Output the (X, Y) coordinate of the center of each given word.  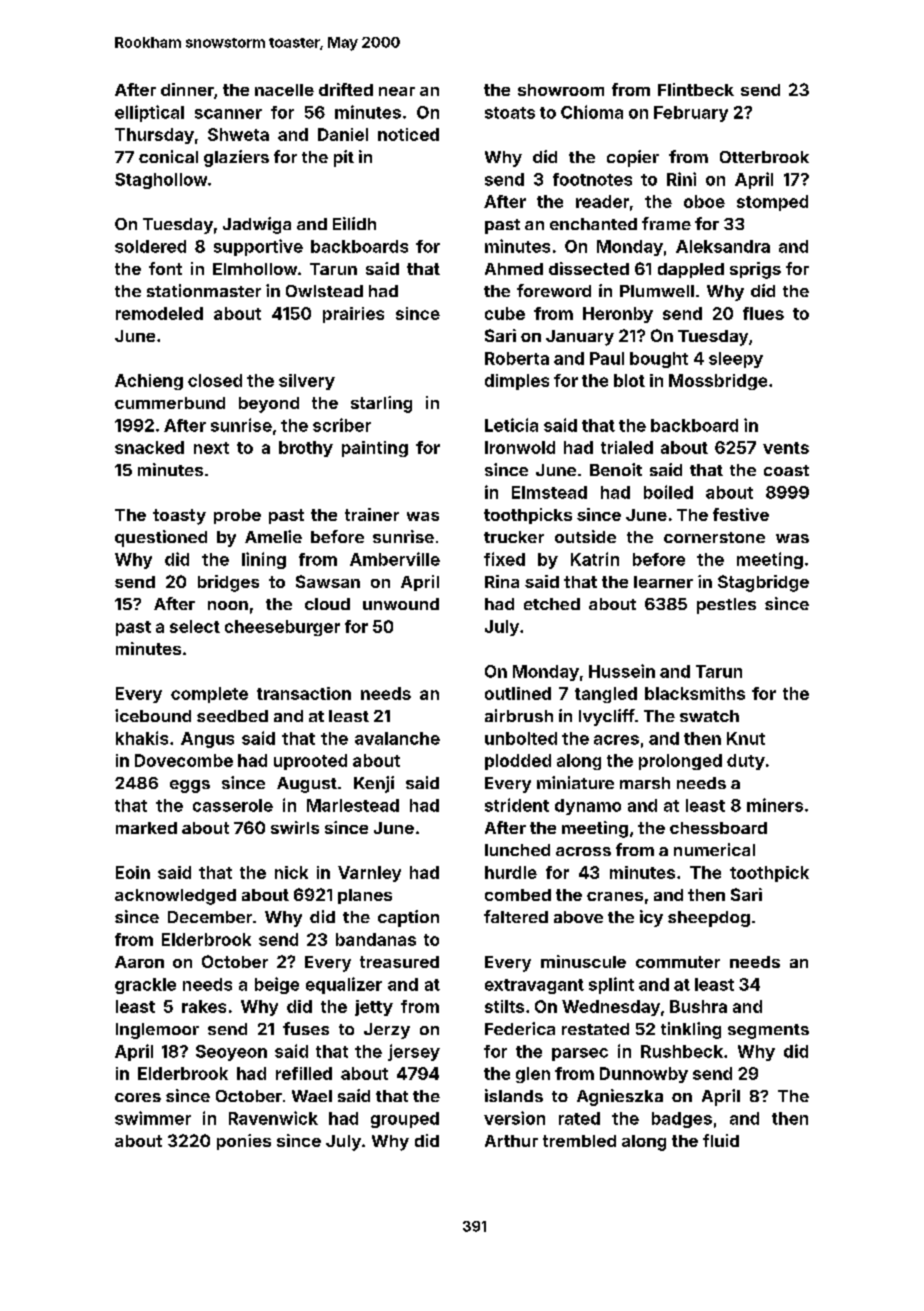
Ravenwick (273, 1118)
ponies (244, 1142)
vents (786, 448)
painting (375, 449)
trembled (579, 1141)
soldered (150, 246)
